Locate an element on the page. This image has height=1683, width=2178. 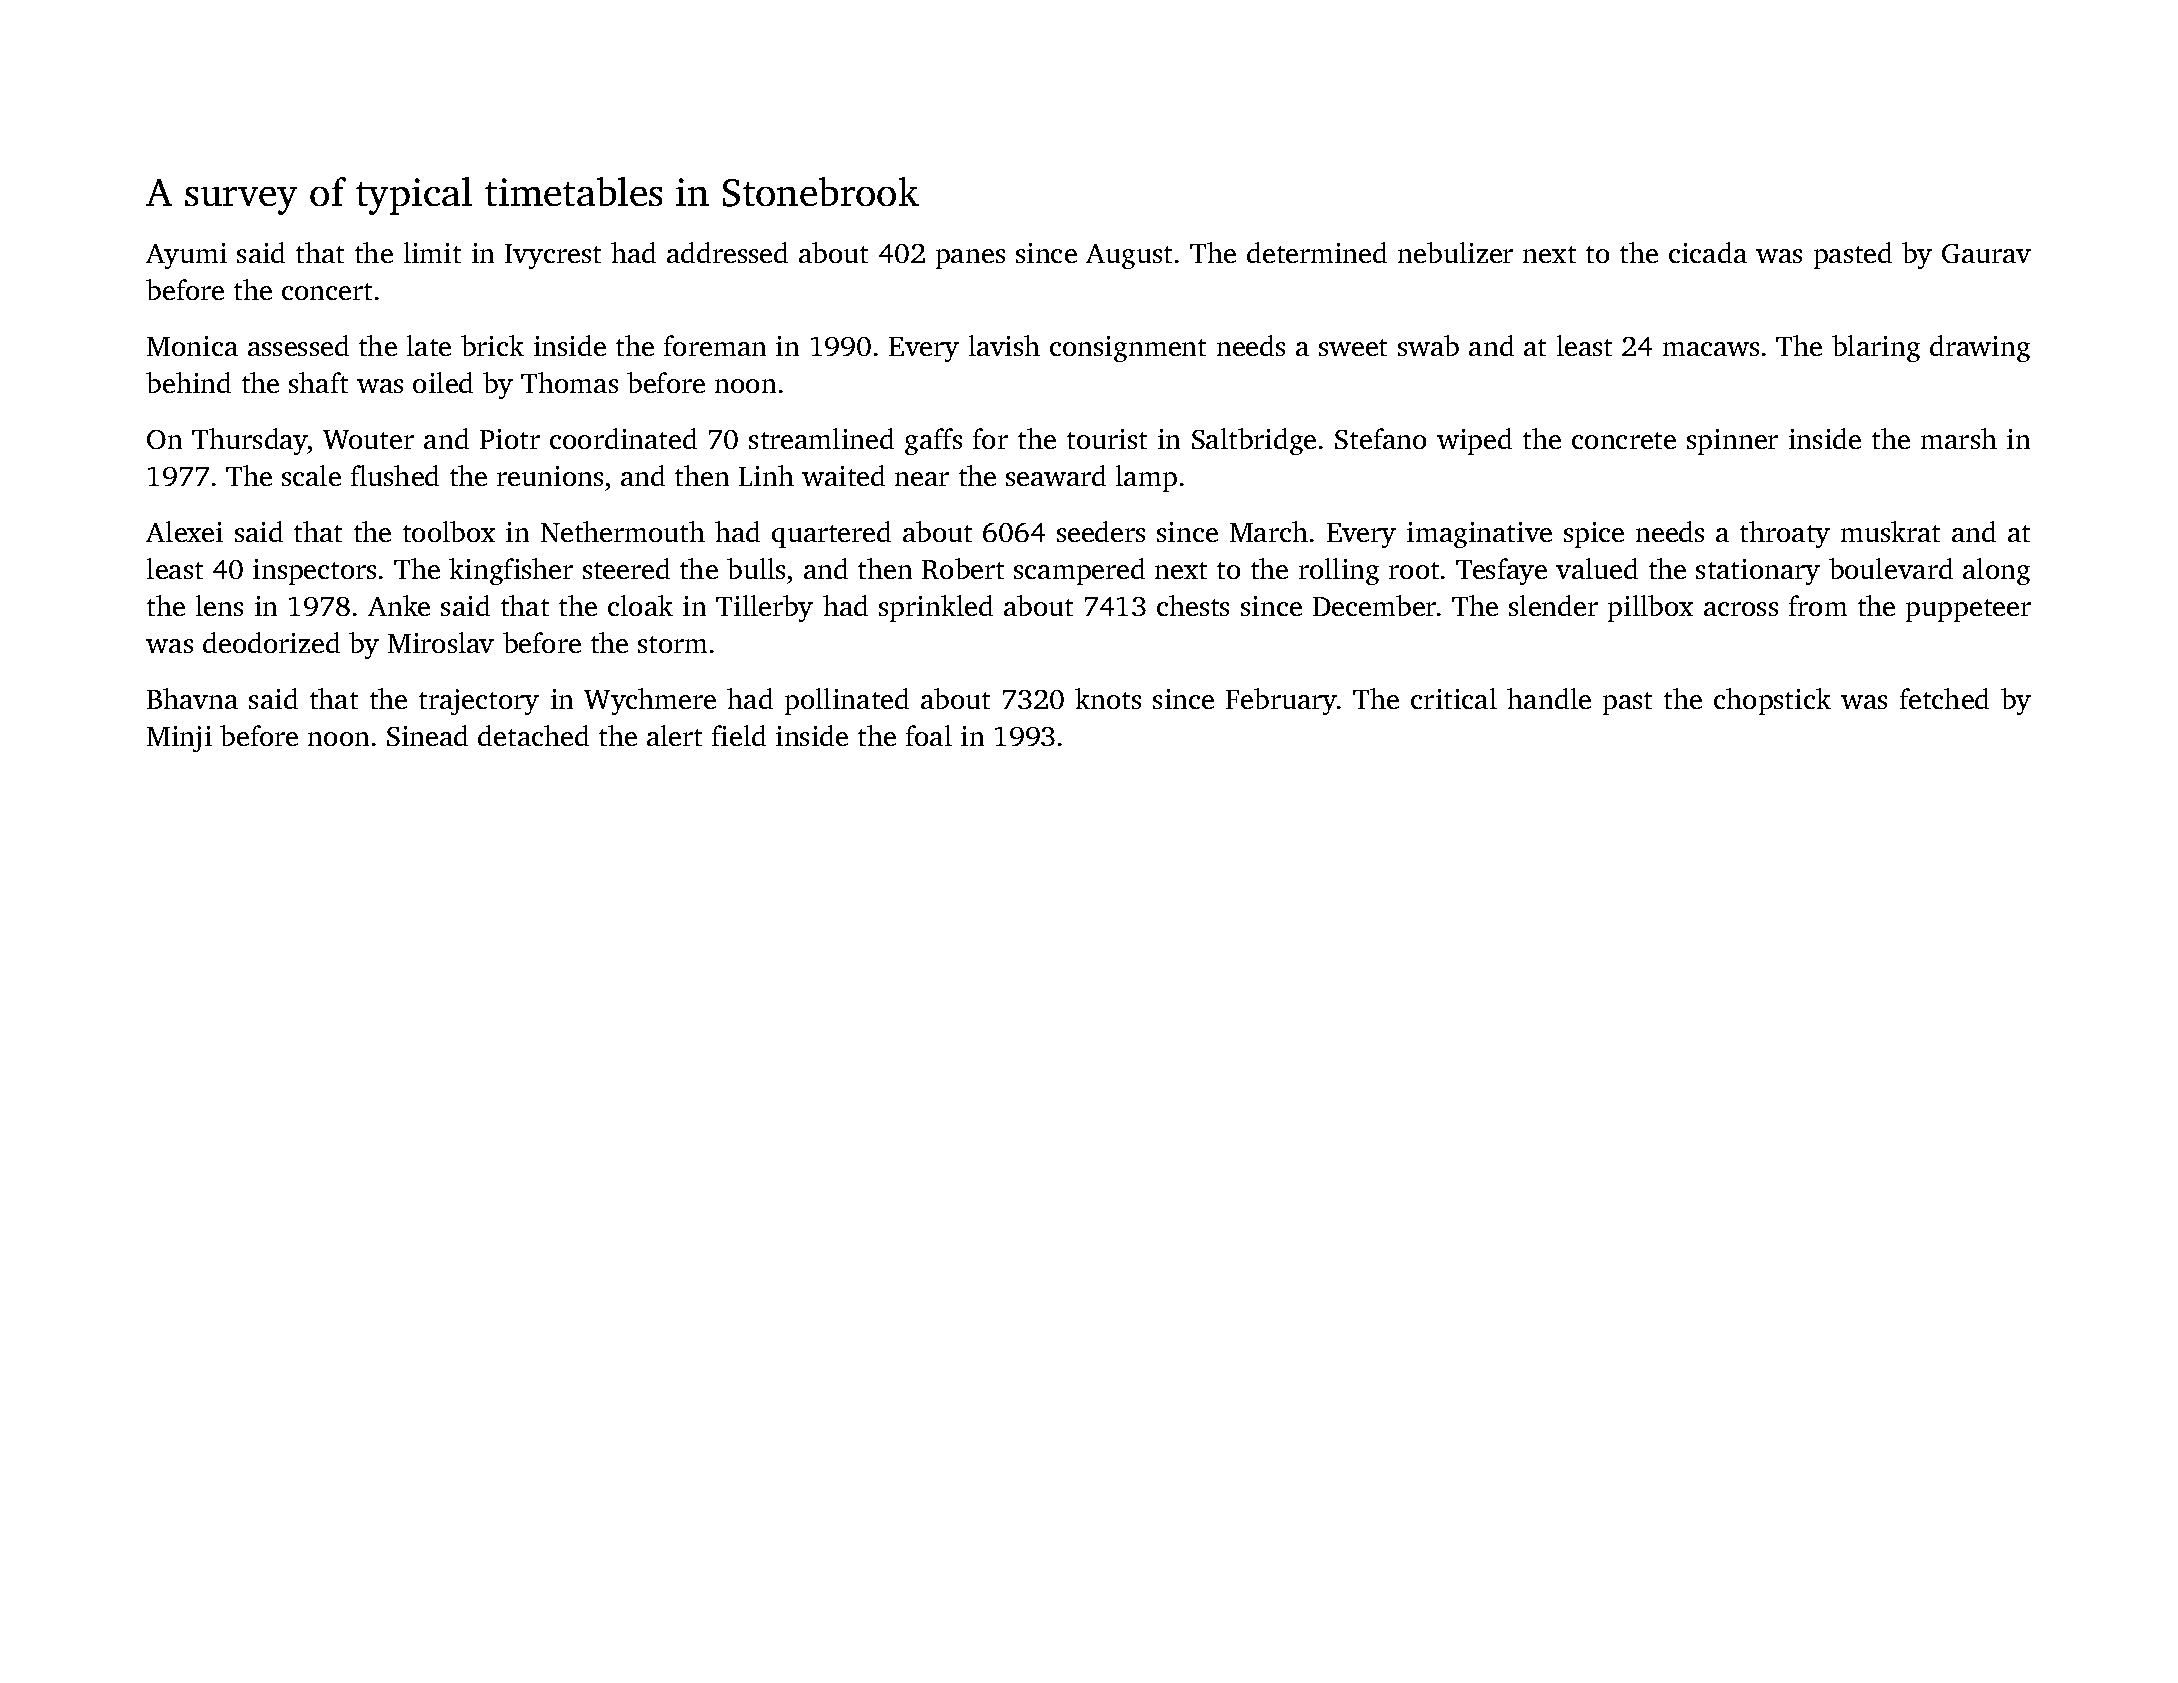
August is located at coordinates (1129, 256).
